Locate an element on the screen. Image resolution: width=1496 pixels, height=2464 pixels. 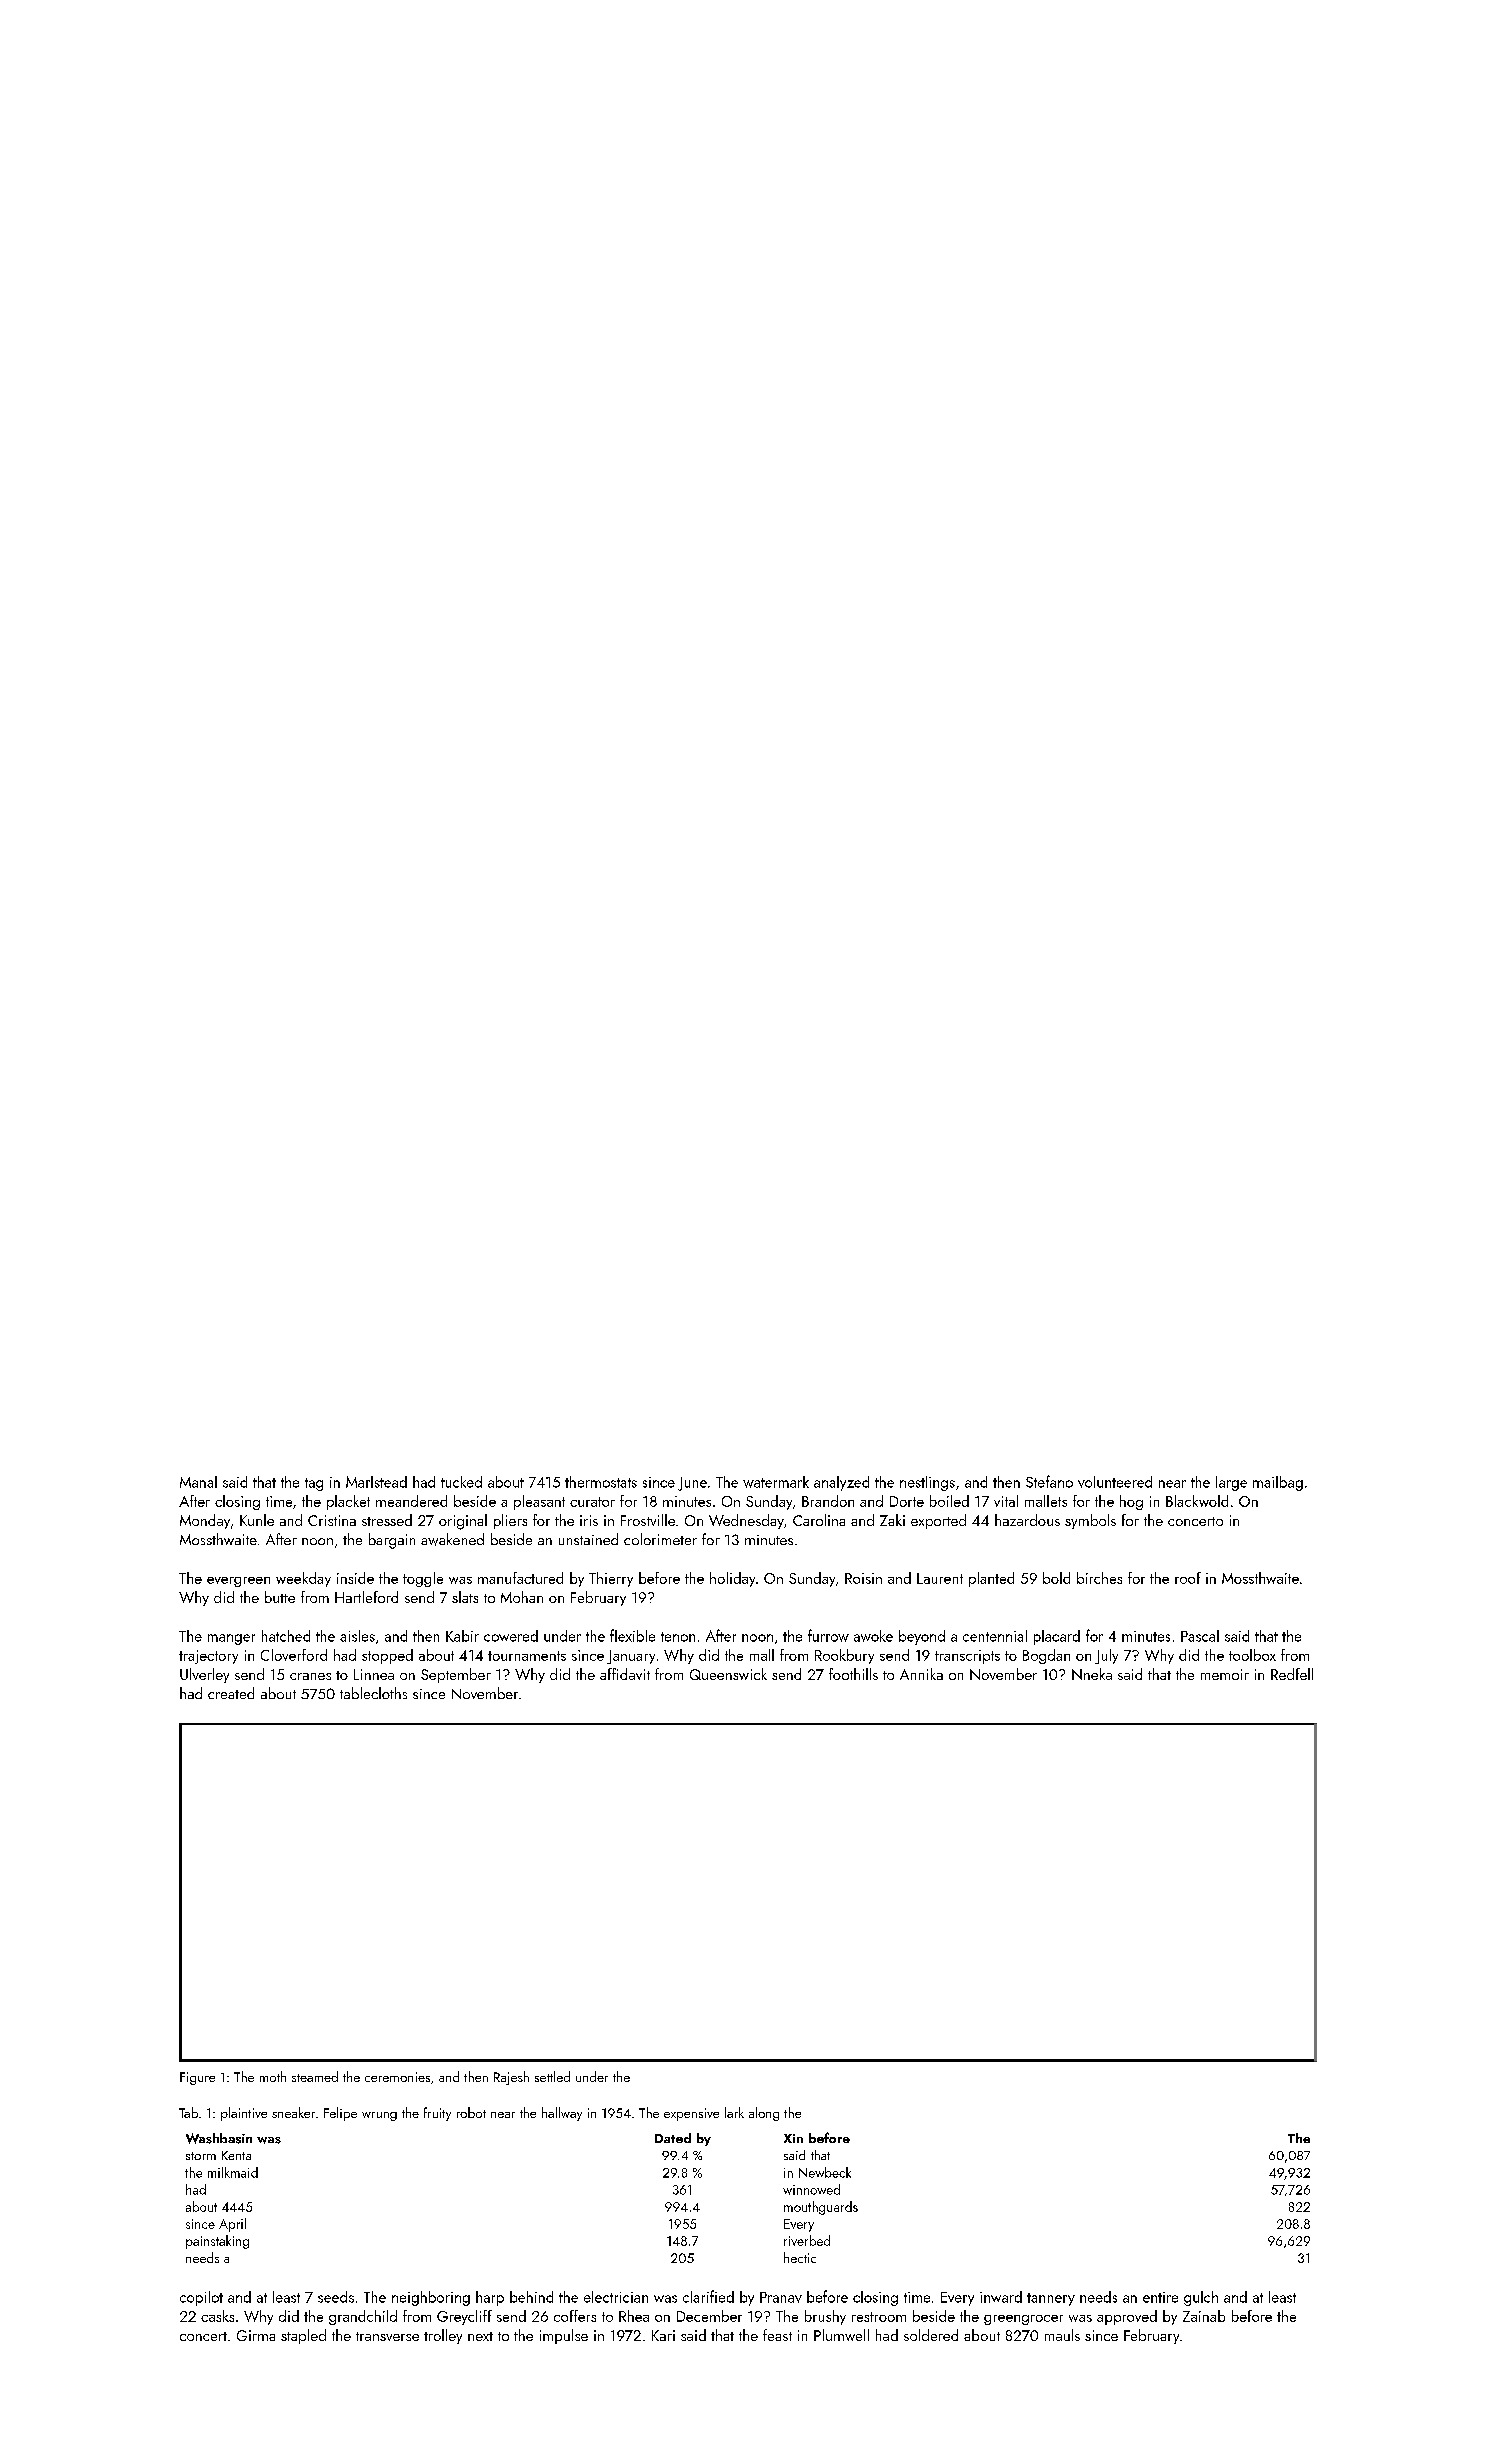
created is located at coordinates (231, 1693).
